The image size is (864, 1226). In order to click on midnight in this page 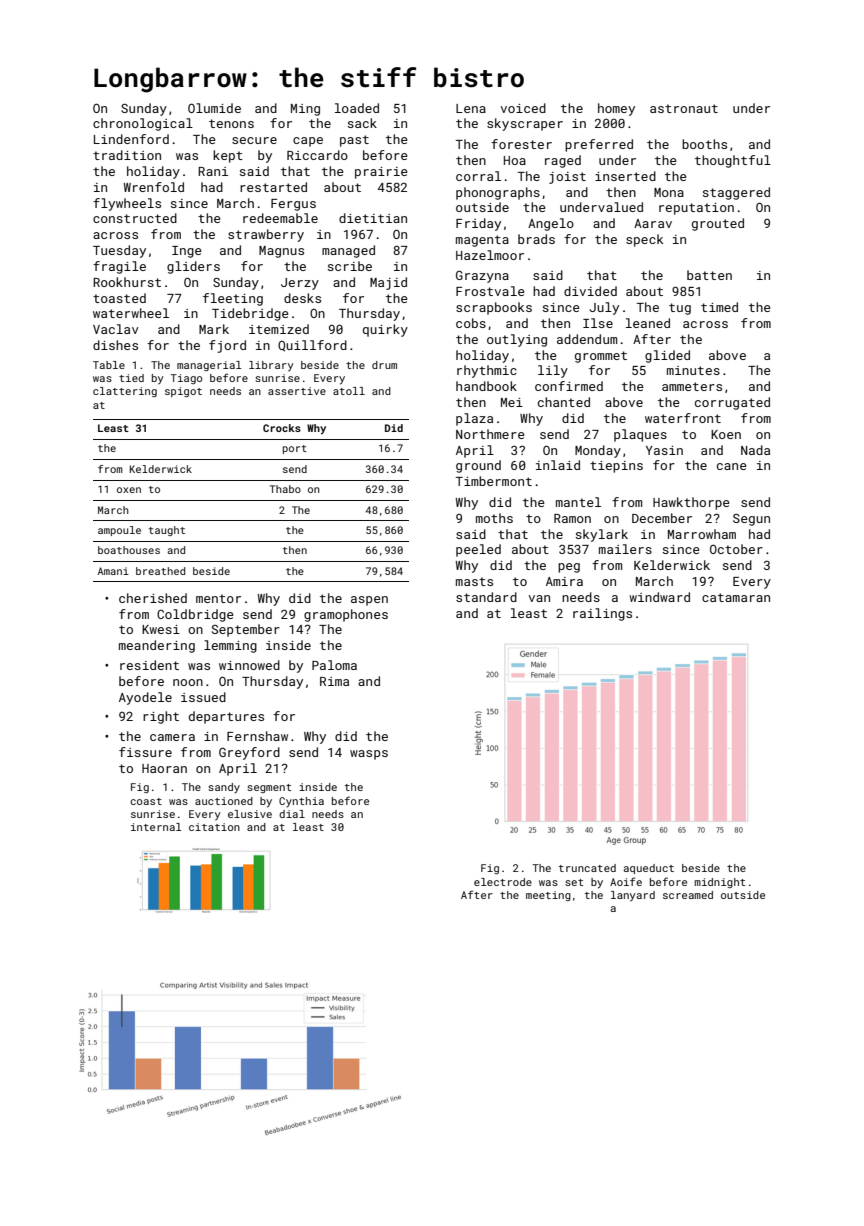, I will do `click(719, 883)`.
